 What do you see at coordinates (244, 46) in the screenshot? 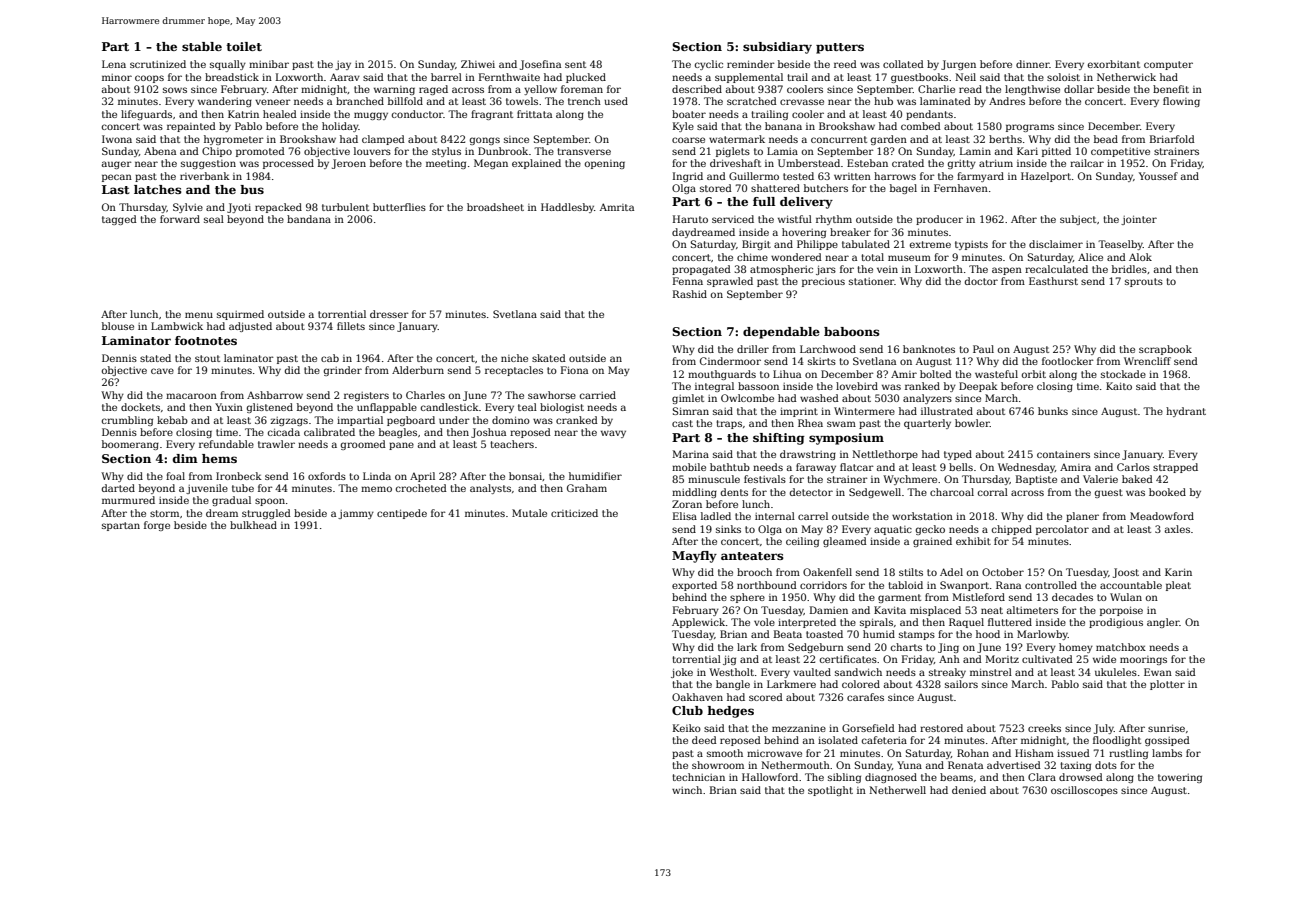
I see `toilet` at bounding box center [244, 46].
